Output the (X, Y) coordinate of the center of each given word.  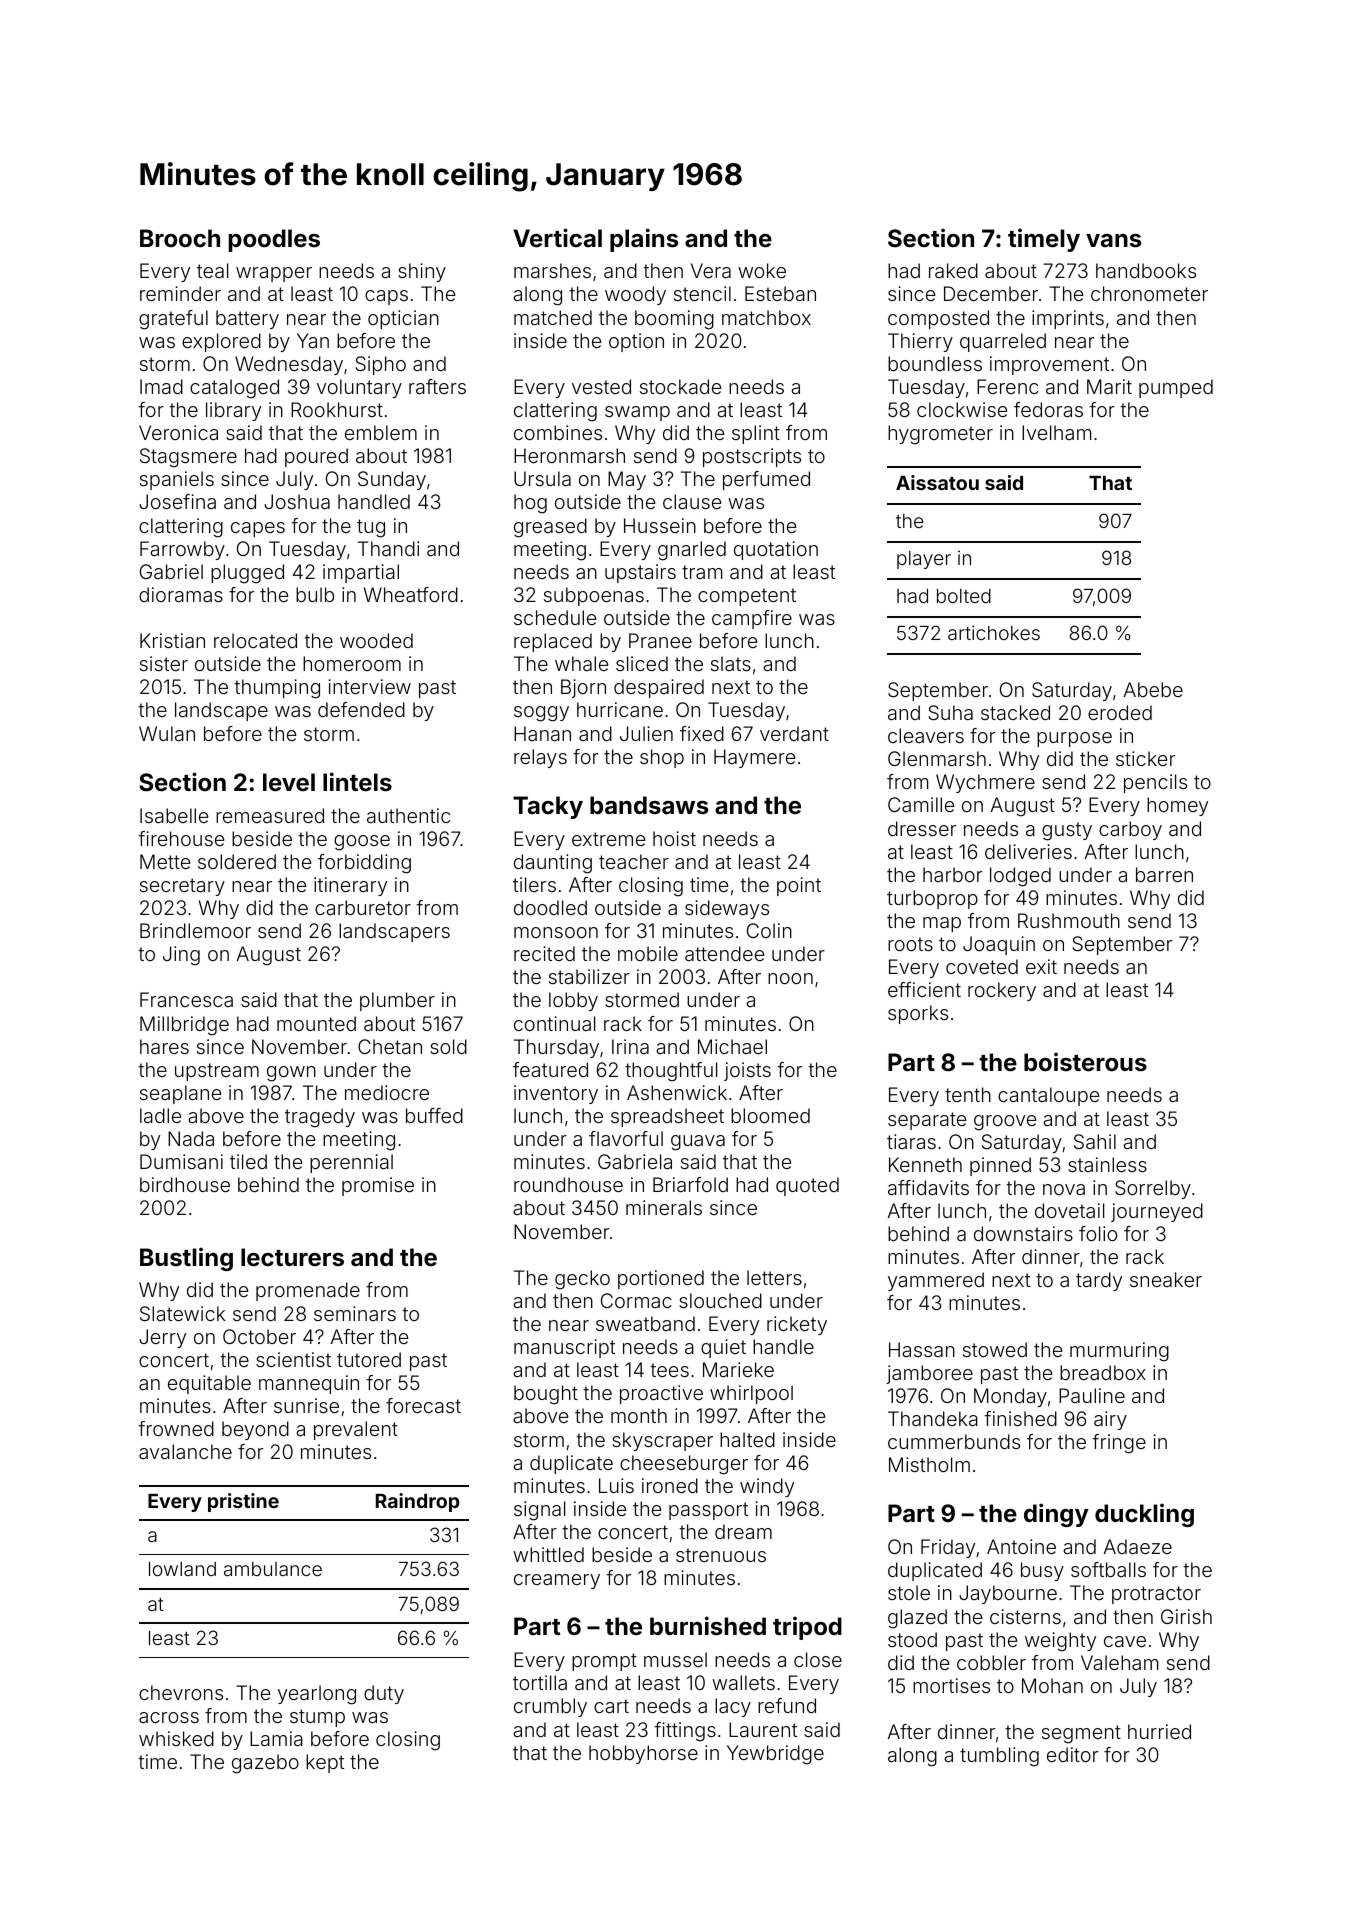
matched (553, 317)
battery (247, 319)
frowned (176, 1428)
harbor (952, 874)
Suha (950, 712)
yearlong (317, 1695)
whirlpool (751, 1394)
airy (1110, 1420)
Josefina (177, 501)
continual (554, 1023)
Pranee (660, 640)
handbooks (1146, 270)
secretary (182, 887)
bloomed (770, 1115)
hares (164, 1046)
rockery (1002, 991)
